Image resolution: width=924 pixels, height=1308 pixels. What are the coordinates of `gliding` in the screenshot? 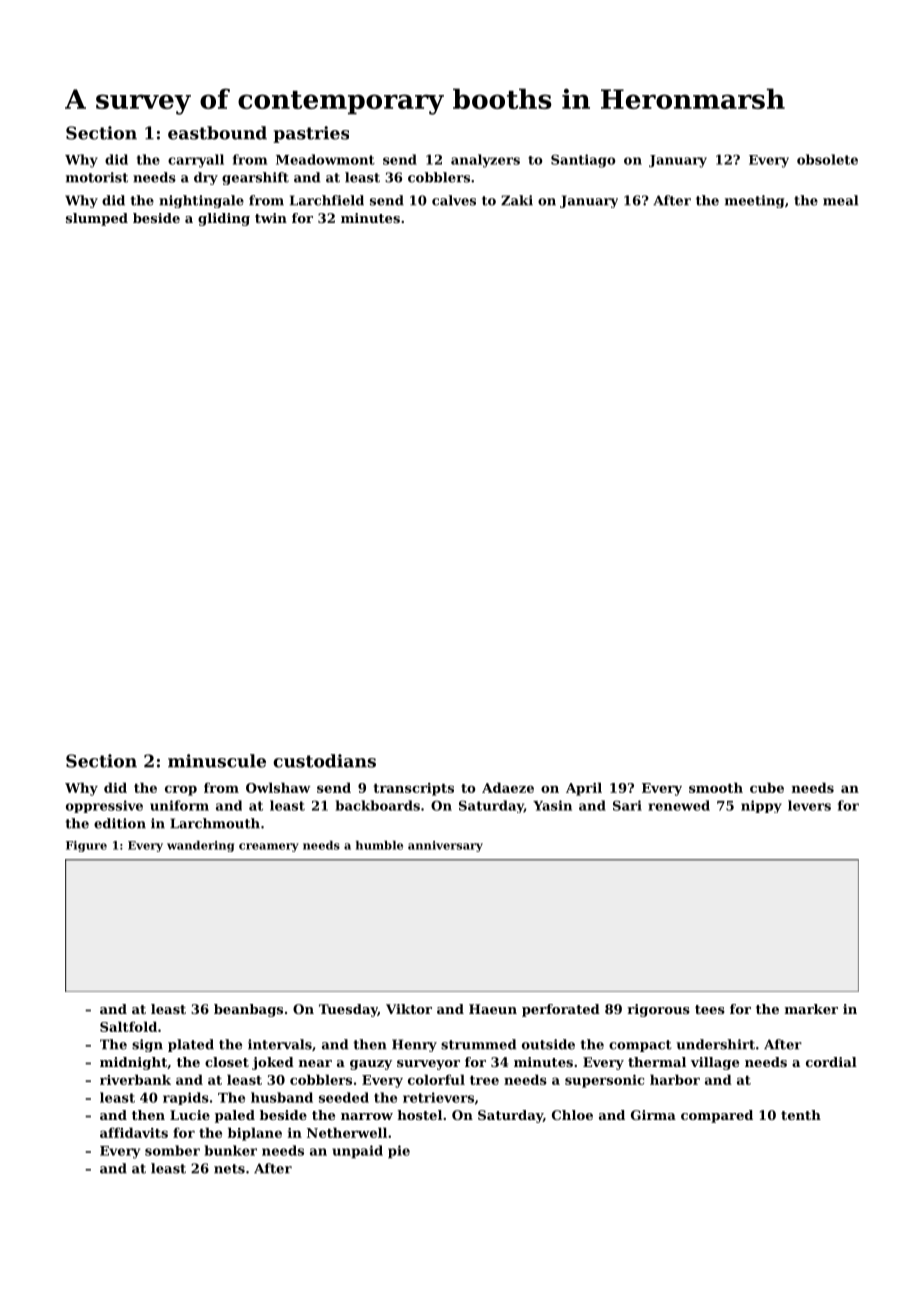 It's located at (224, 219).
